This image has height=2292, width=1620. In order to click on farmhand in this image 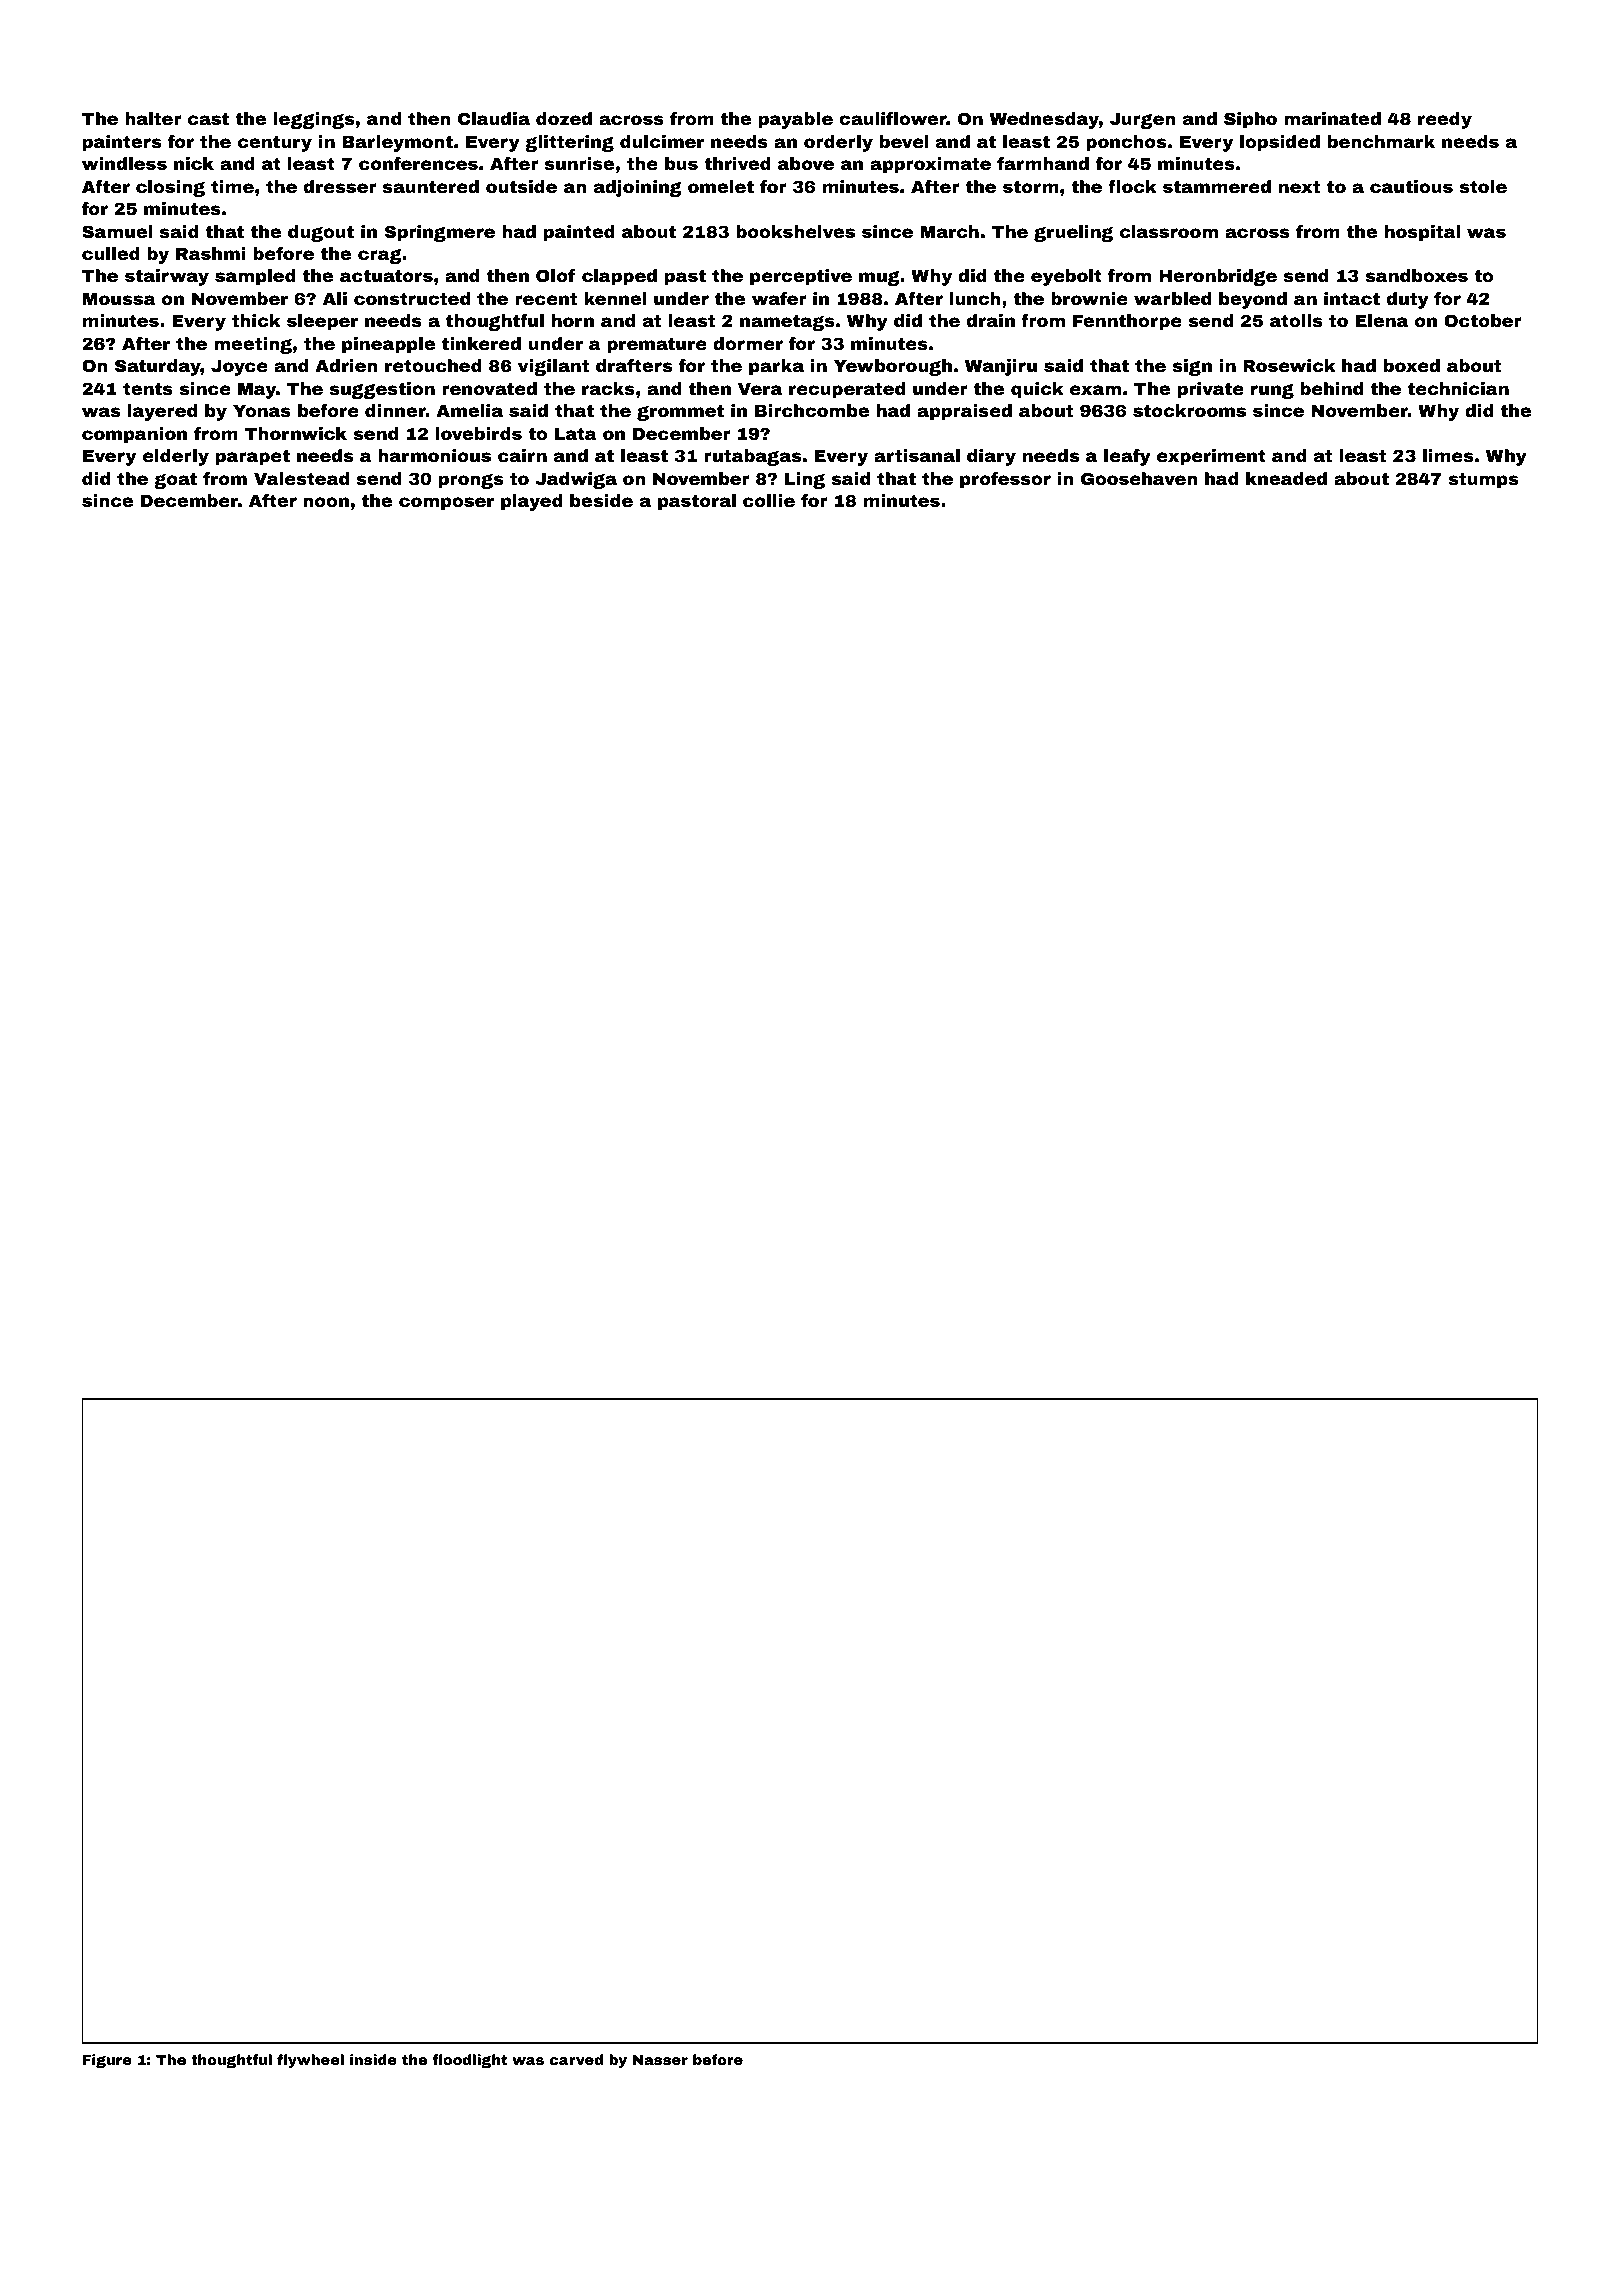, I will do `click(1043, 163)`.
